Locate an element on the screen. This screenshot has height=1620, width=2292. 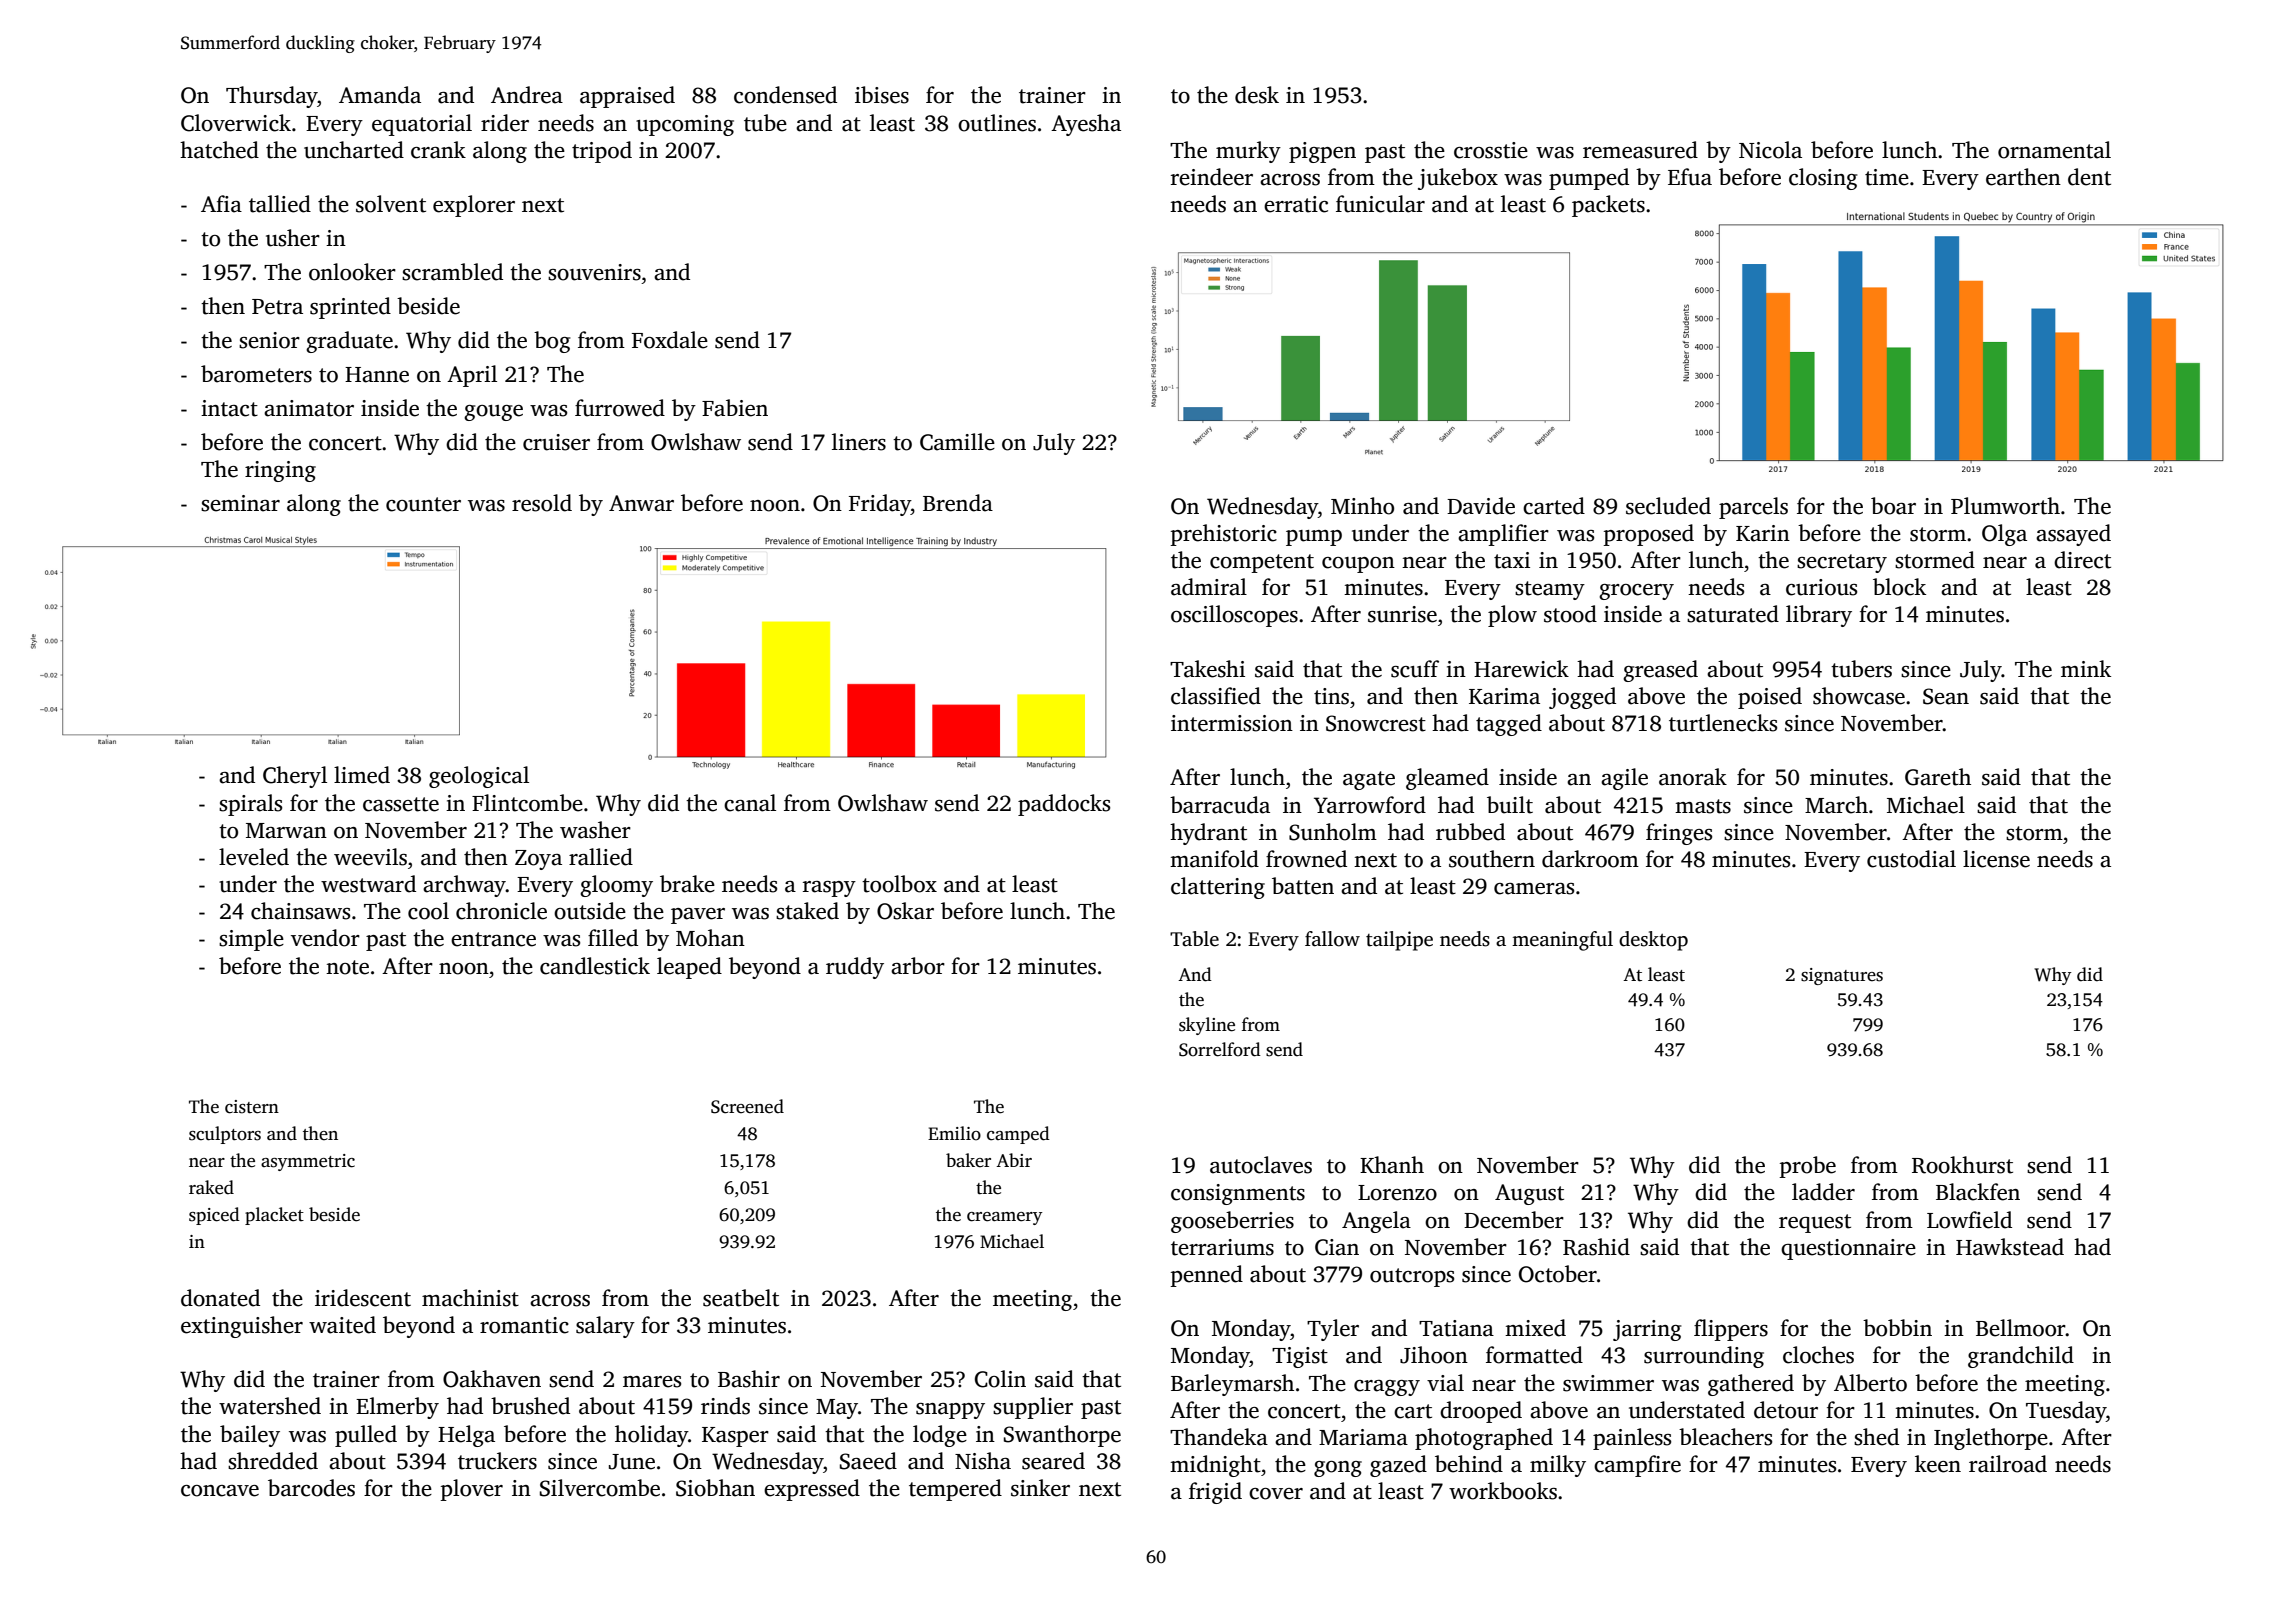
reindeer is located at coordinates (1212, 177).
